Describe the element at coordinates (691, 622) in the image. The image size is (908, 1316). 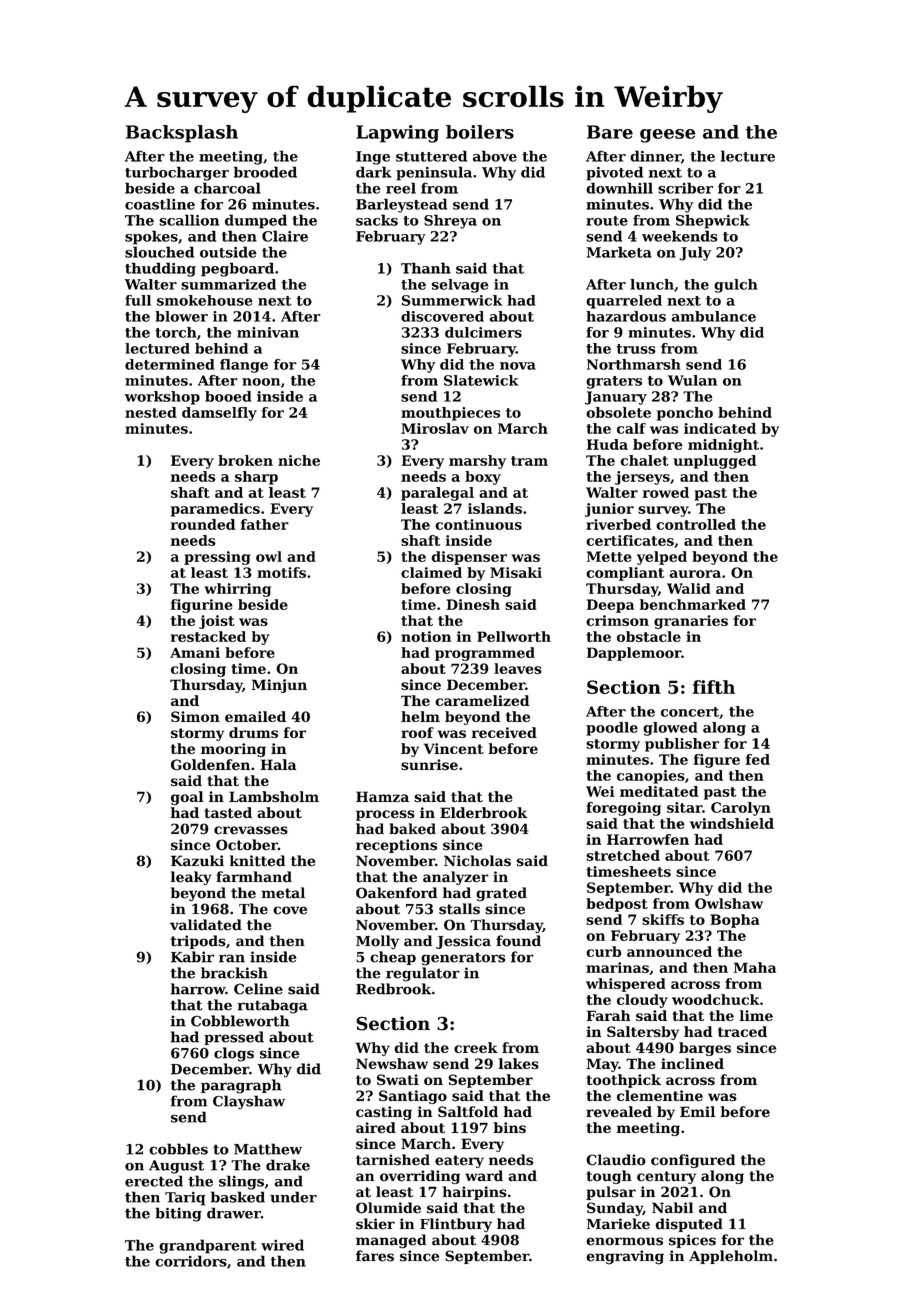
I see `granaries` at that location.
